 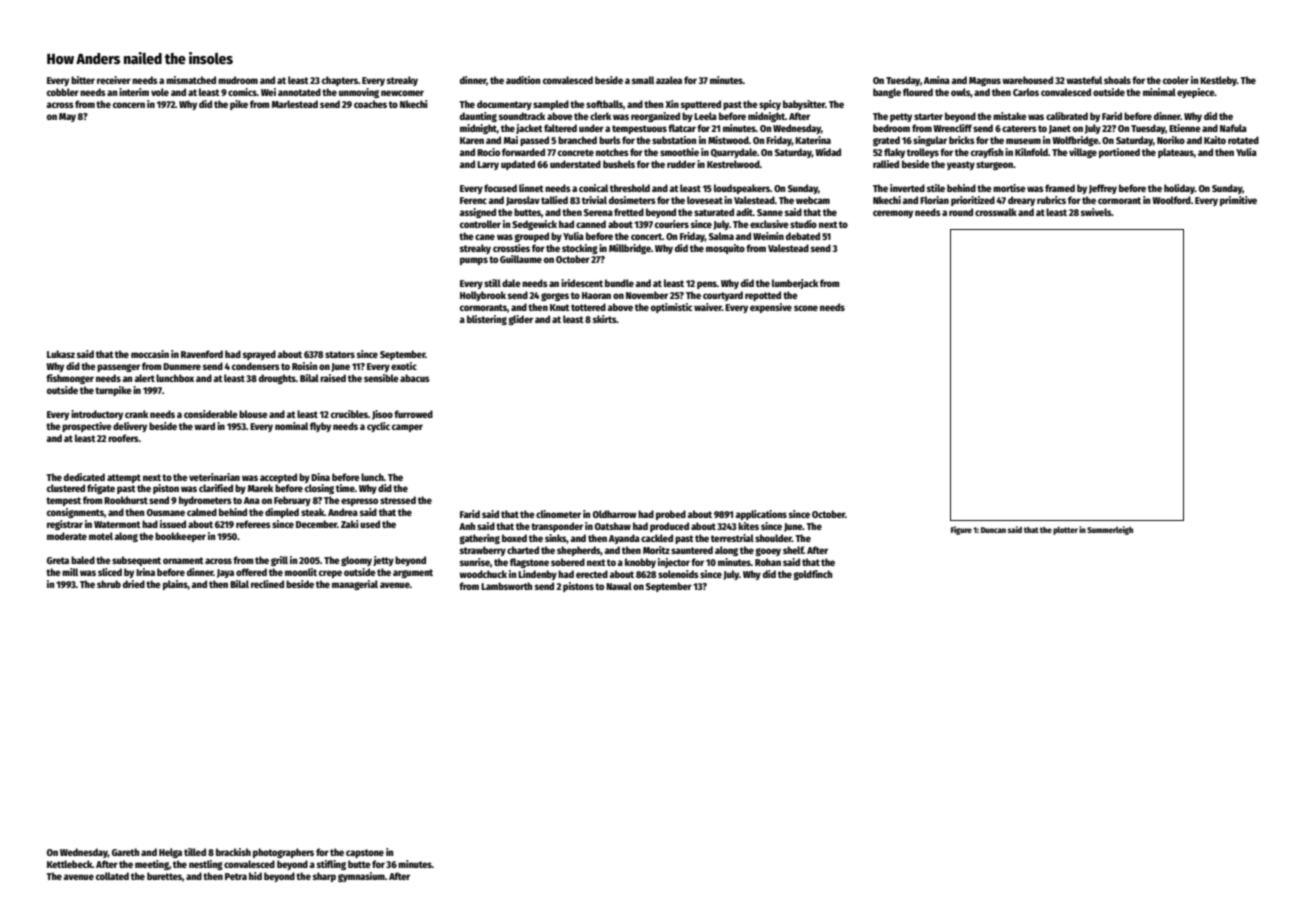 I want to click on grill, so click(x=279, y=561).
